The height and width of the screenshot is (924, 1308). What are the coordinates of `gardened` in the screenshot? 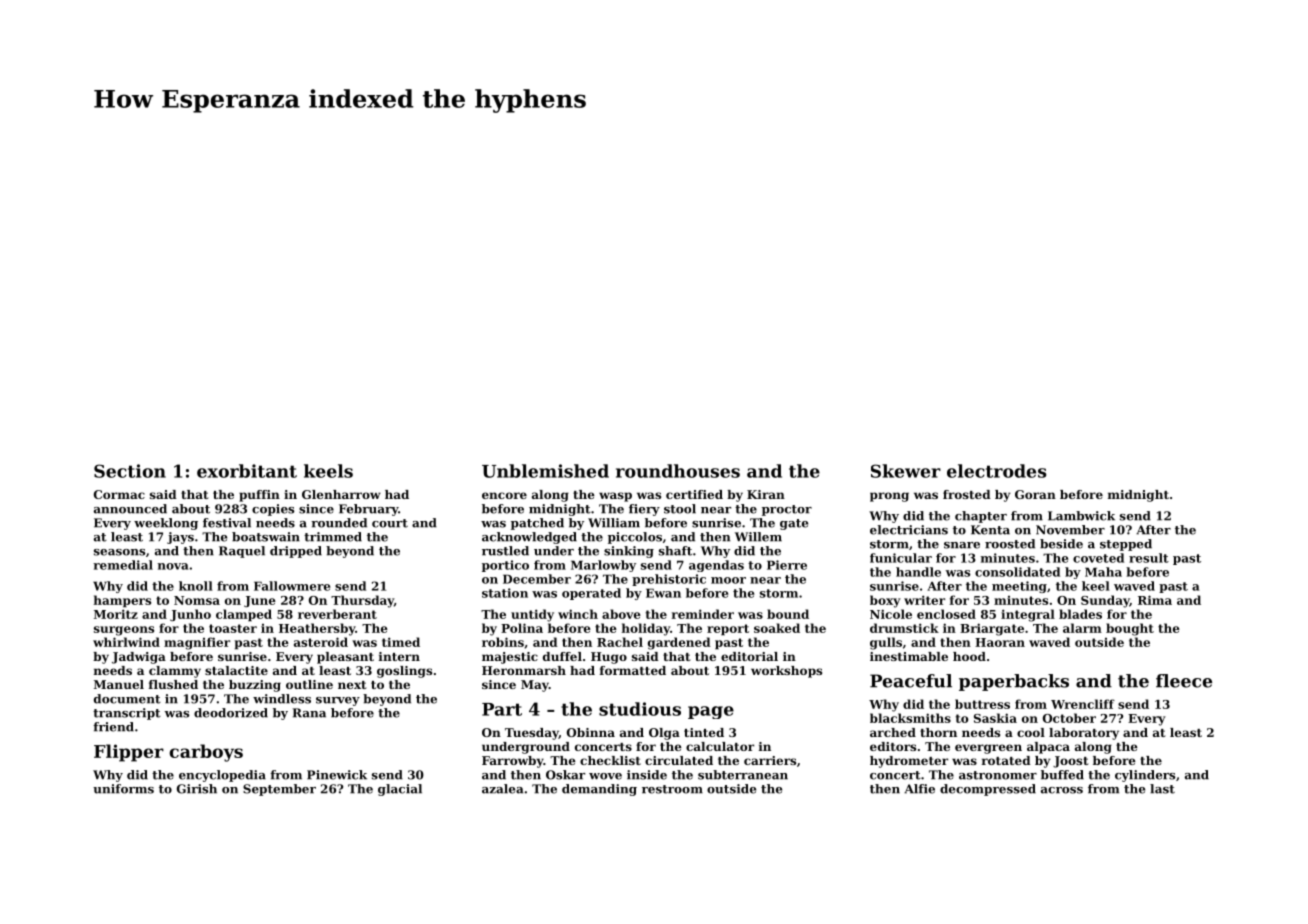 It's located at (679, 643).
